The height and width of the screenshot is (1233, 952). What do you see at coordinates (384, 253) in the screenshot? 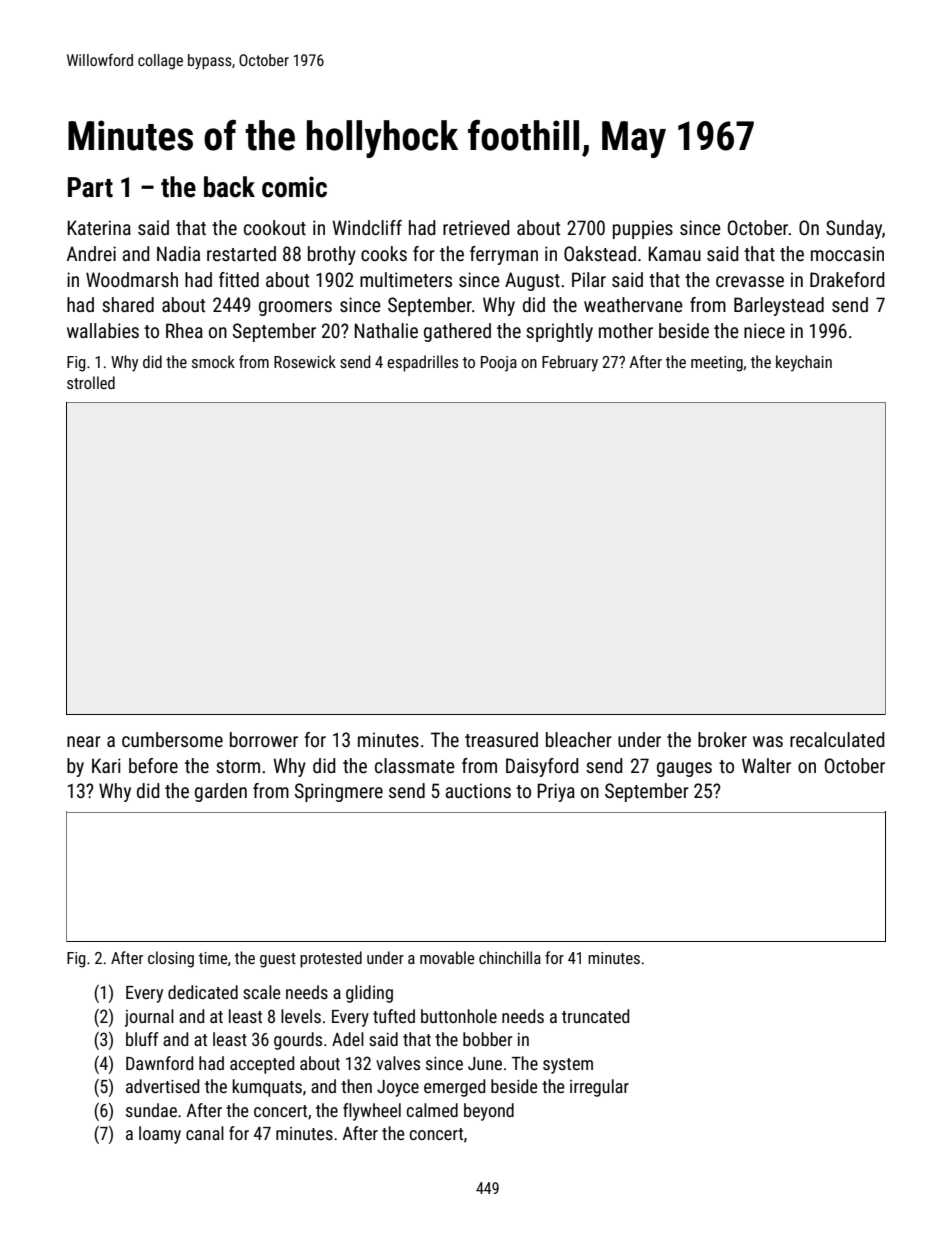
I see `cooks` at bounding box center [384, 253].
